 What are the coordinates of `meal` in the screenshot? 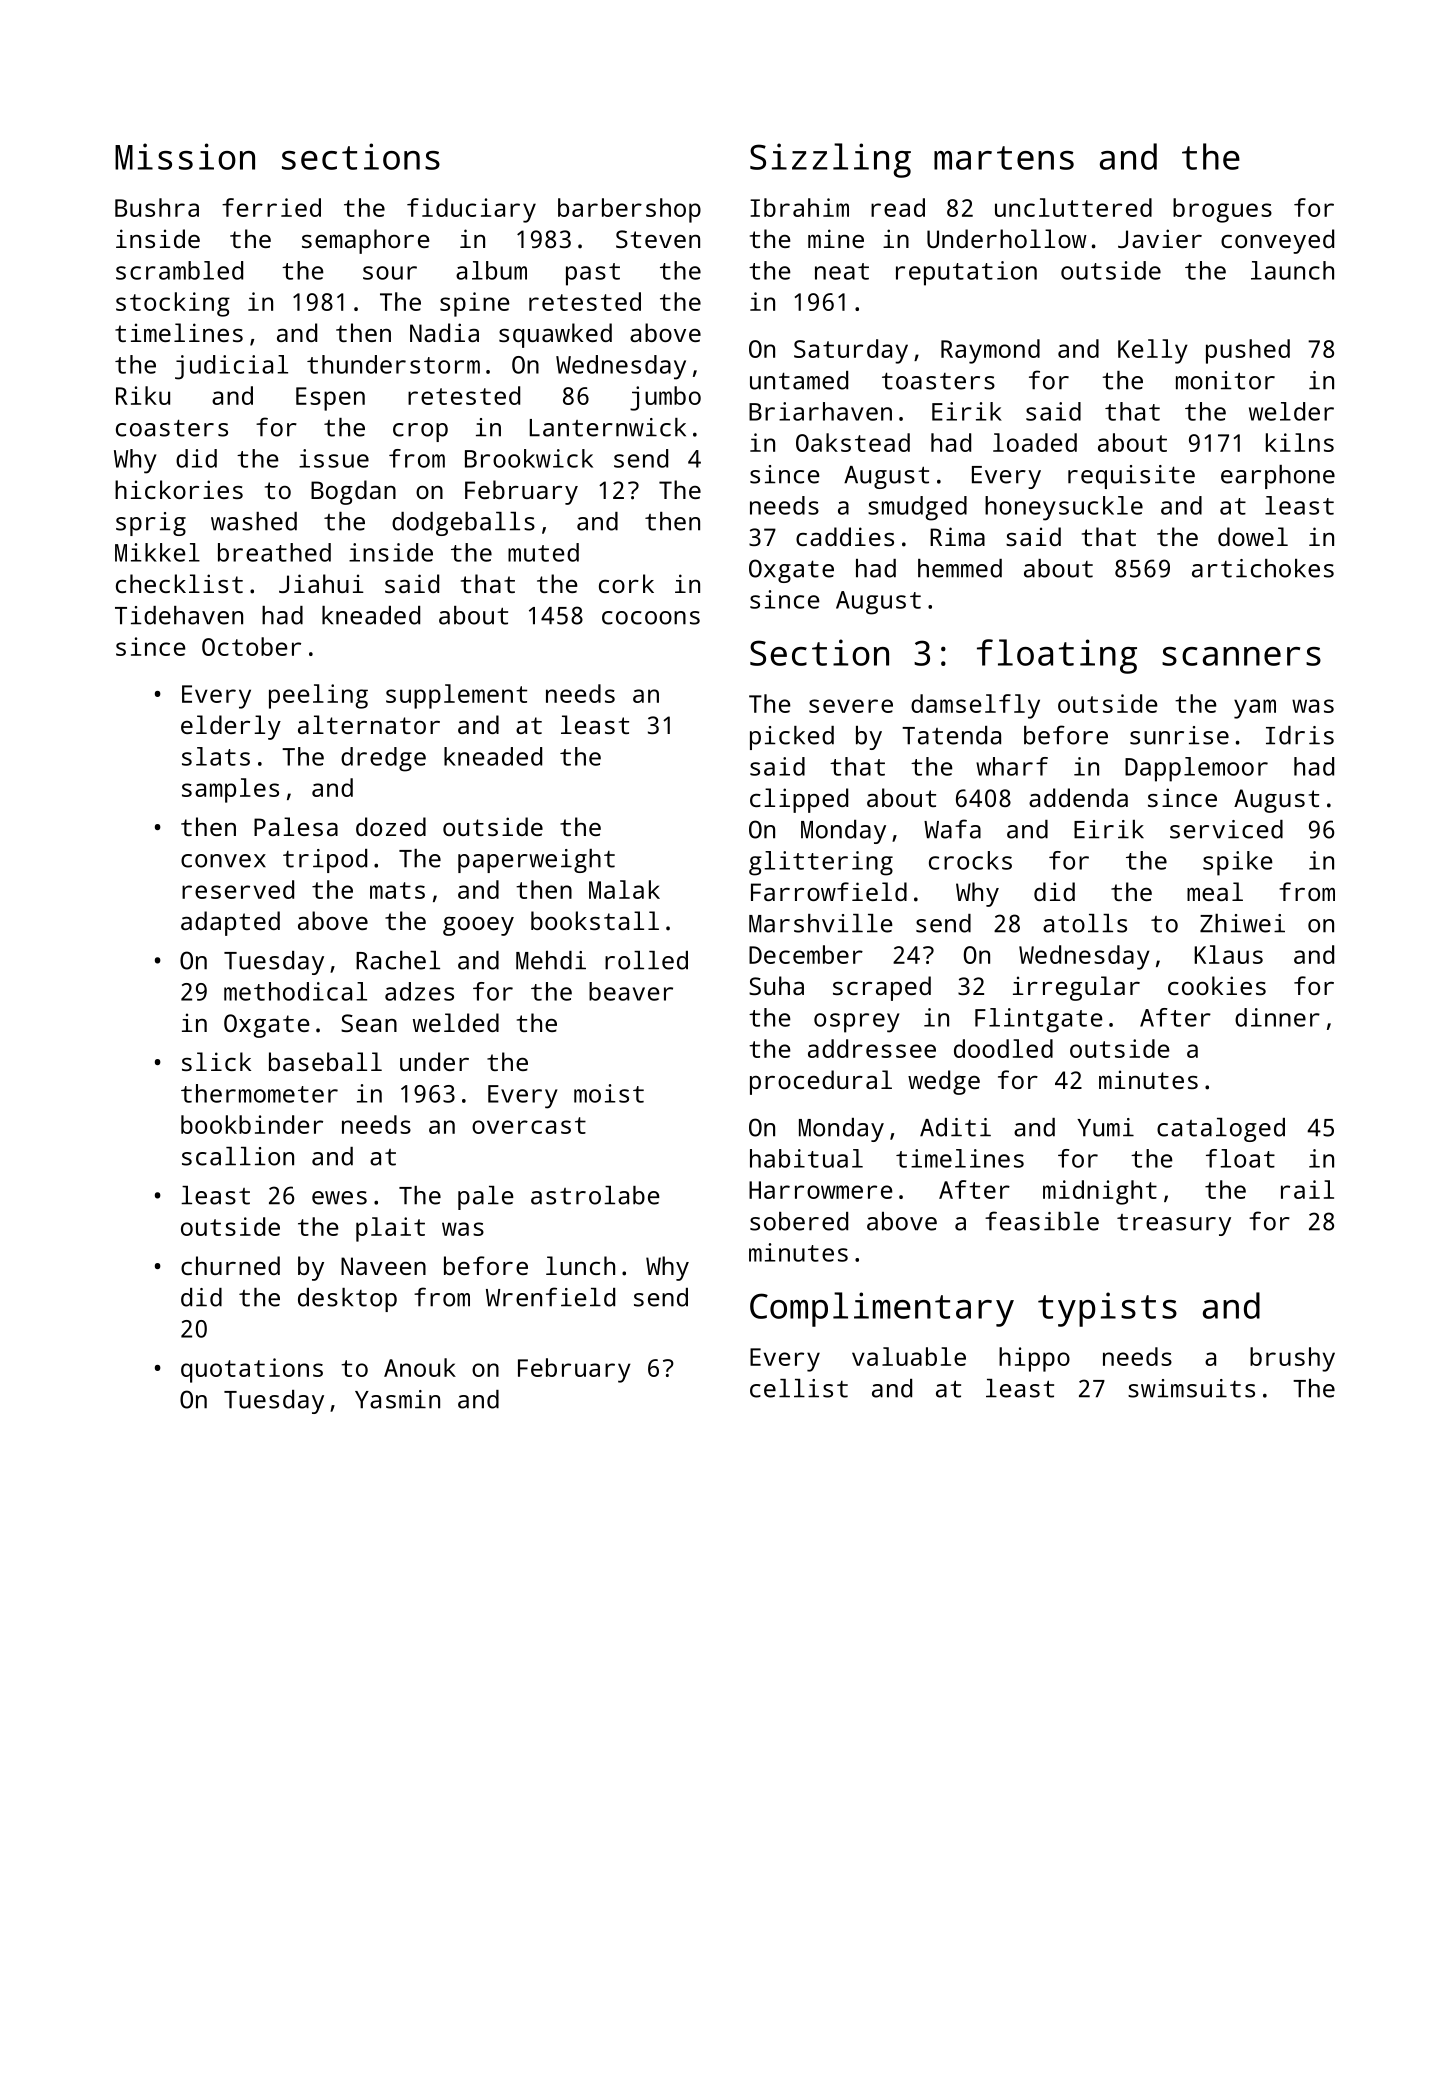 It's located at (1215, 891).
